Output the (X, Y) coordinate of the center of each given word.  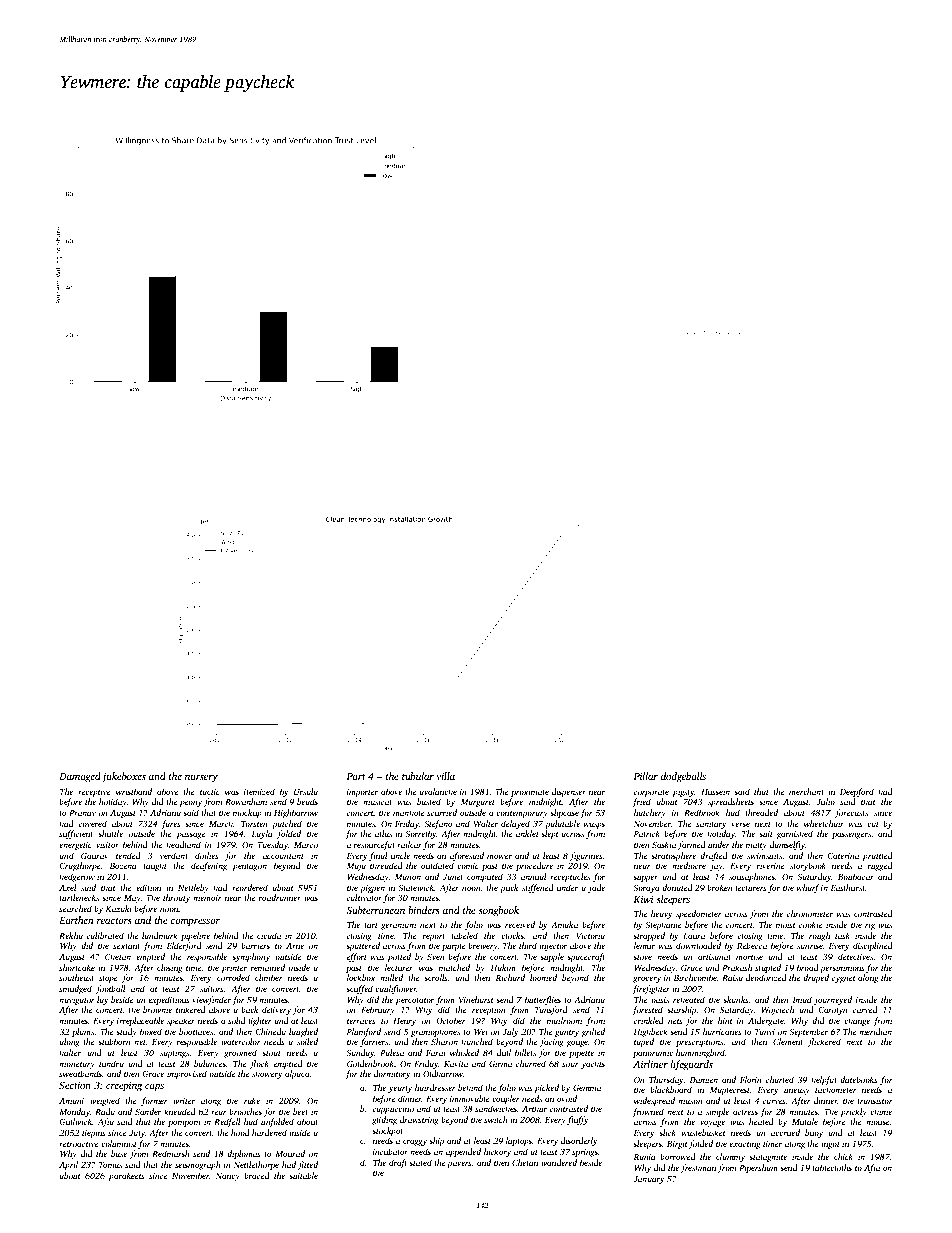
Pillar (645, 776)
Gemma (587, 1087)
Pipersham (758, 1168)
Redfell (227, 1122)
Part (356, 776)
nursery (201, 779)
